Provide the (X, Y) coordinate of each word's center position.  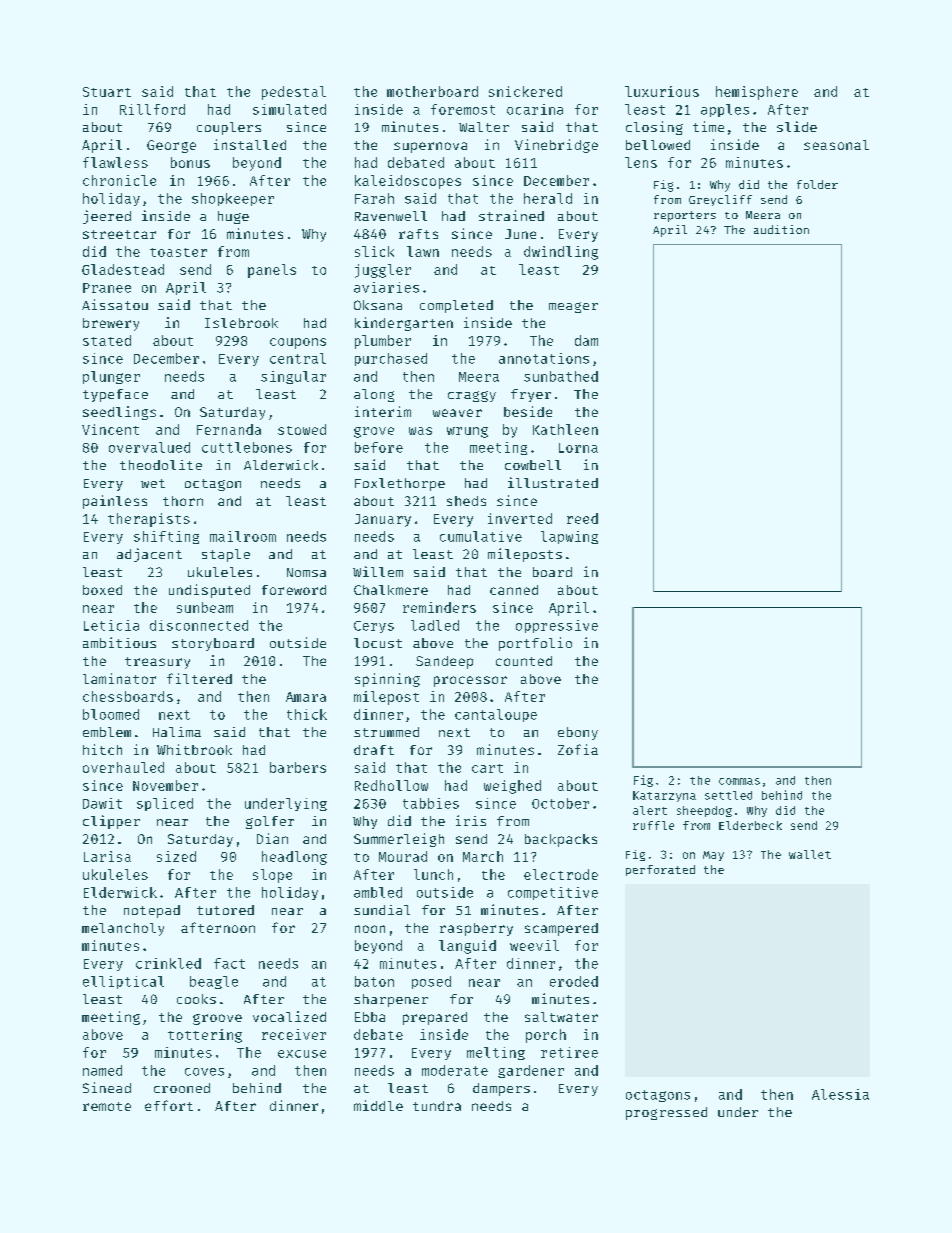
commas (739, 781)
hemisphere (757, 93)
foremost (463, 109)
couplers (229, 128)
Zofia (578, 749)
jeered (107, 217)
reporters (685, 216)
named (102, 1070)
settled (728, 795)
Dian (272, 838)
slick (374, 251)
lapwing (569, 537)
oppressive (557, 626)
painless (115, 502)
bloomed (111, 714)
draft (374, 750)
